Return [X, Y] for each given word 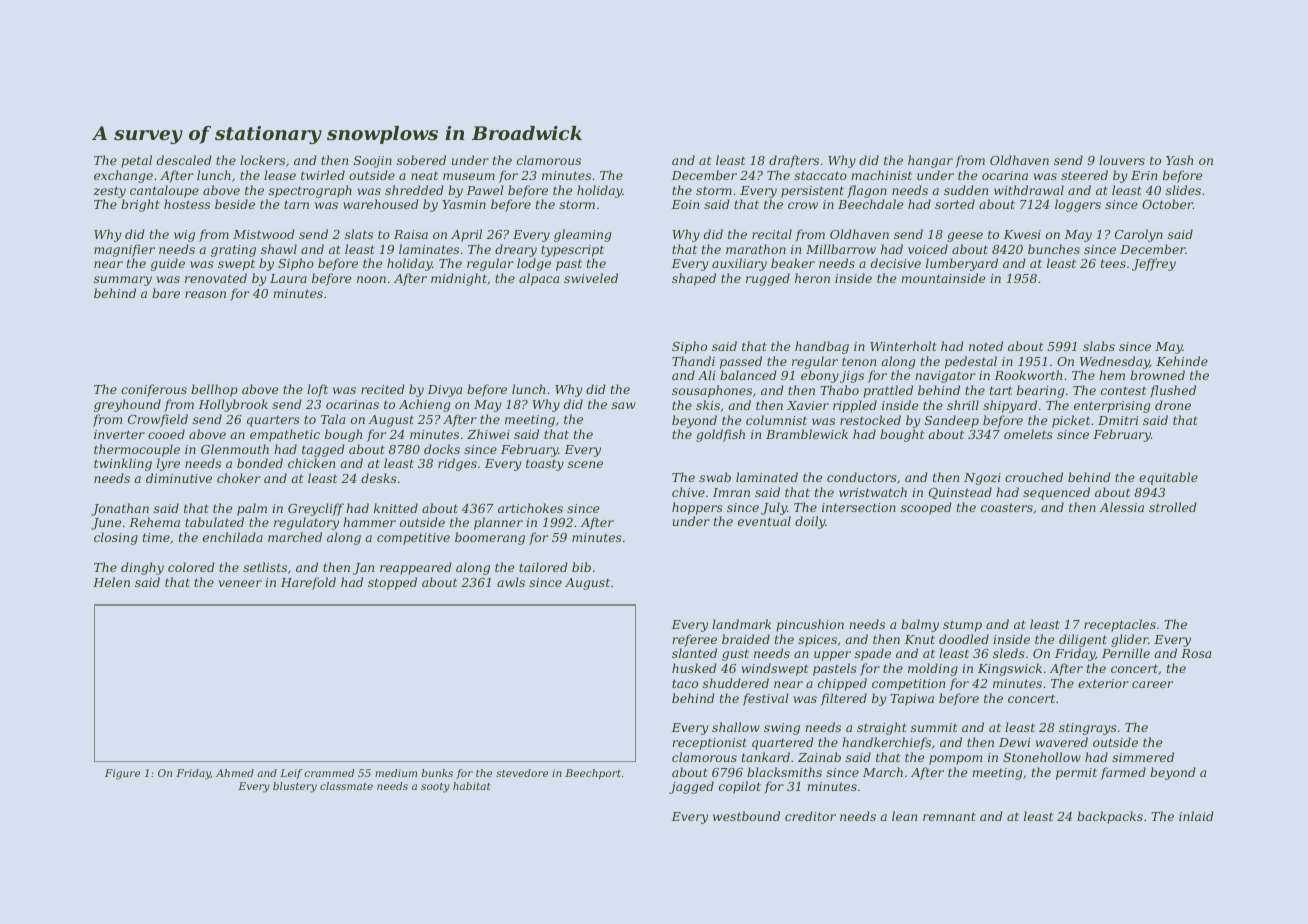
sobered [421, 160]
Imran [731, 492]
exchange [123, 176]
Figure [122, 774]
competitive [413, 539]
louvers [1122, 160]
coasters [1007, 507]
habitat [472, 786]
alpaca [539, 279]
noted [986, 346]
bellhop [214, 390]
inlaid [1196, 816]
